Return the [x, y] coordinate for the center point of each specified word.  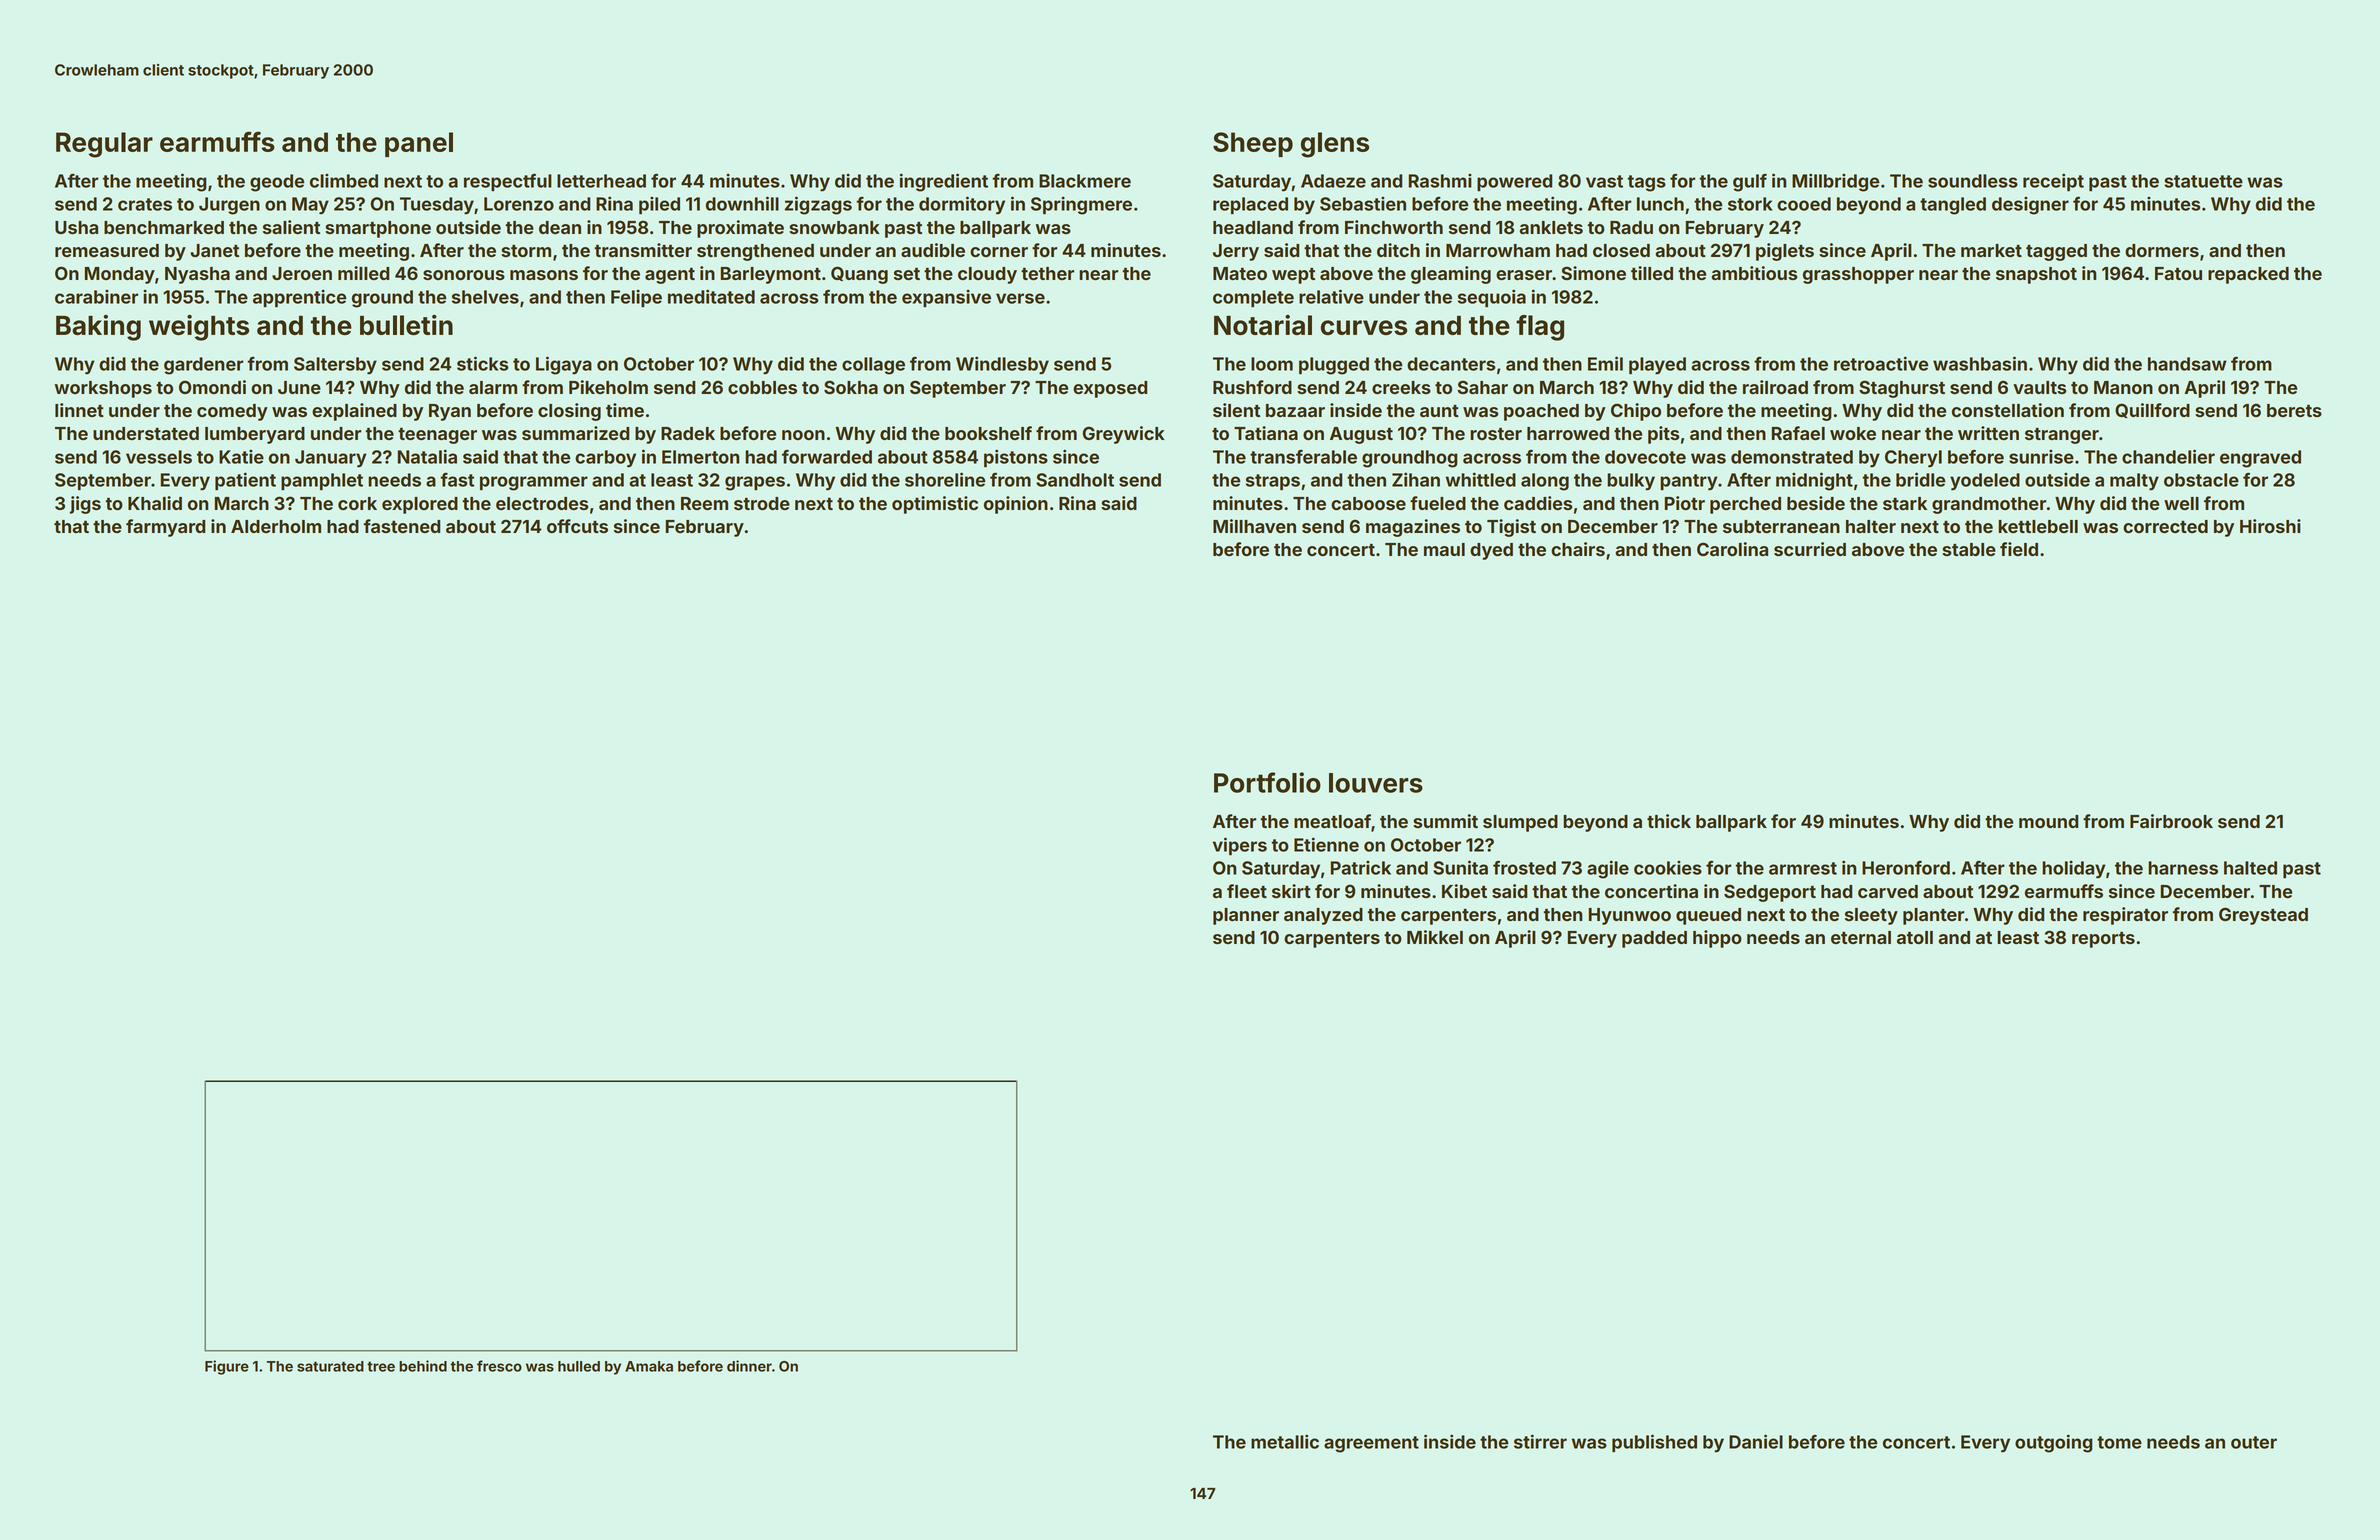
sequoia [1492, 298]
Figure [227, 1367]
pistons [1016, 458]
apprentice [299, 298]
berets [2294, 410]
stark [1905, 503]
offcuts [577, 526]
